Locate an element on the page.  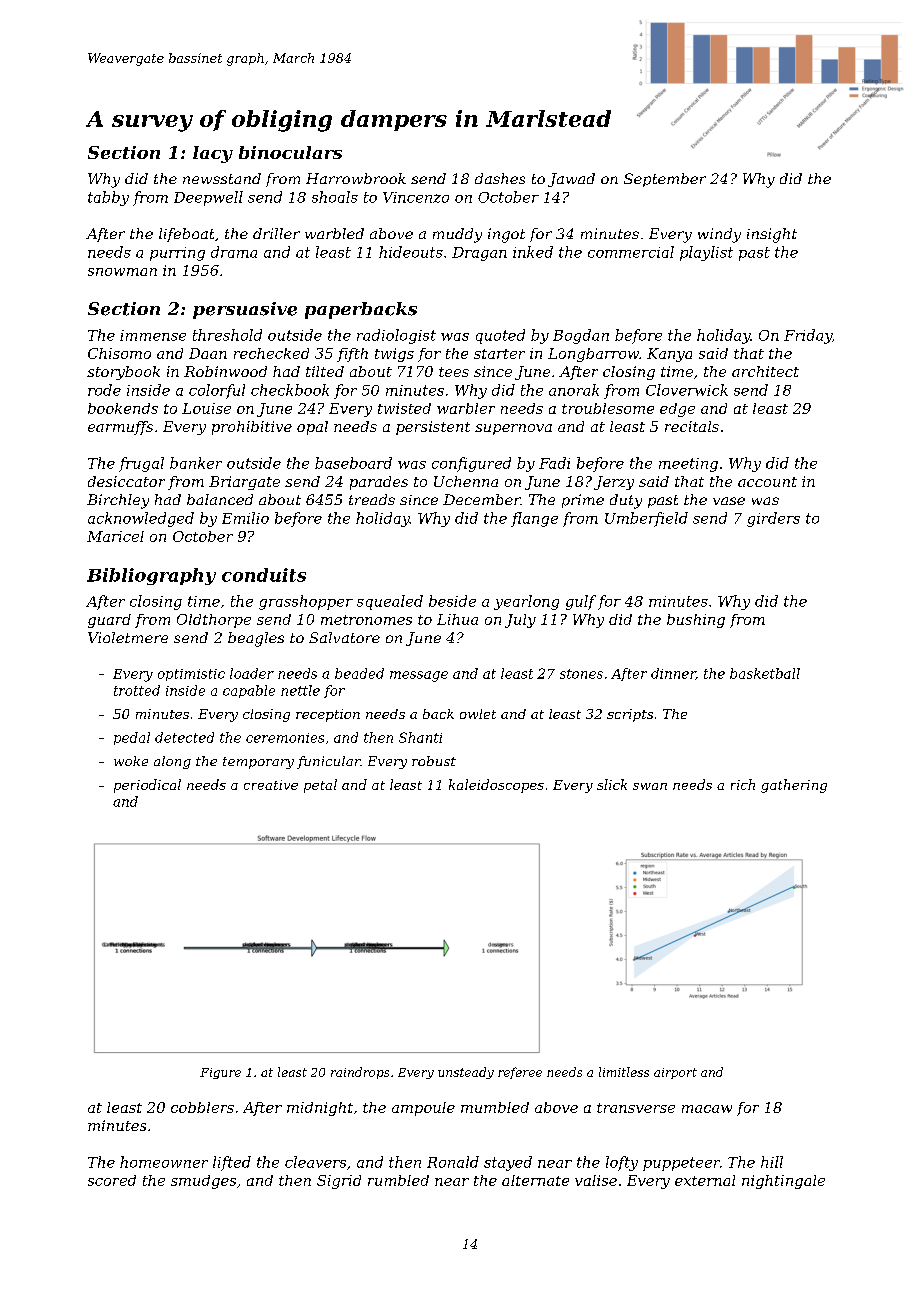
raindrops is located at coordinates (360, 1073).
